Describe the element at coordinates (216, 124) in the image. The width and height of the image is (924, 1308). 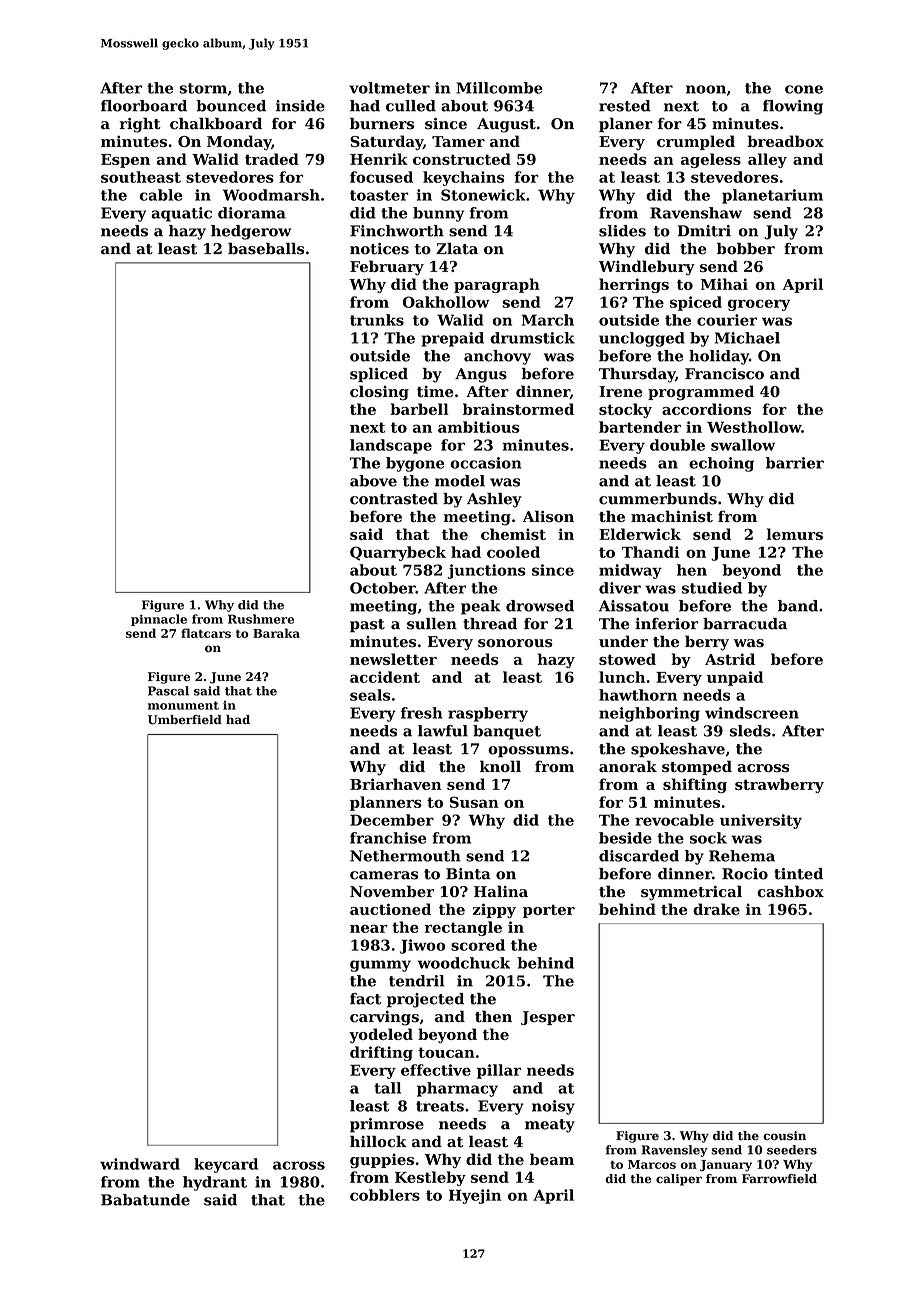
I see `chalkboard` at that location.
